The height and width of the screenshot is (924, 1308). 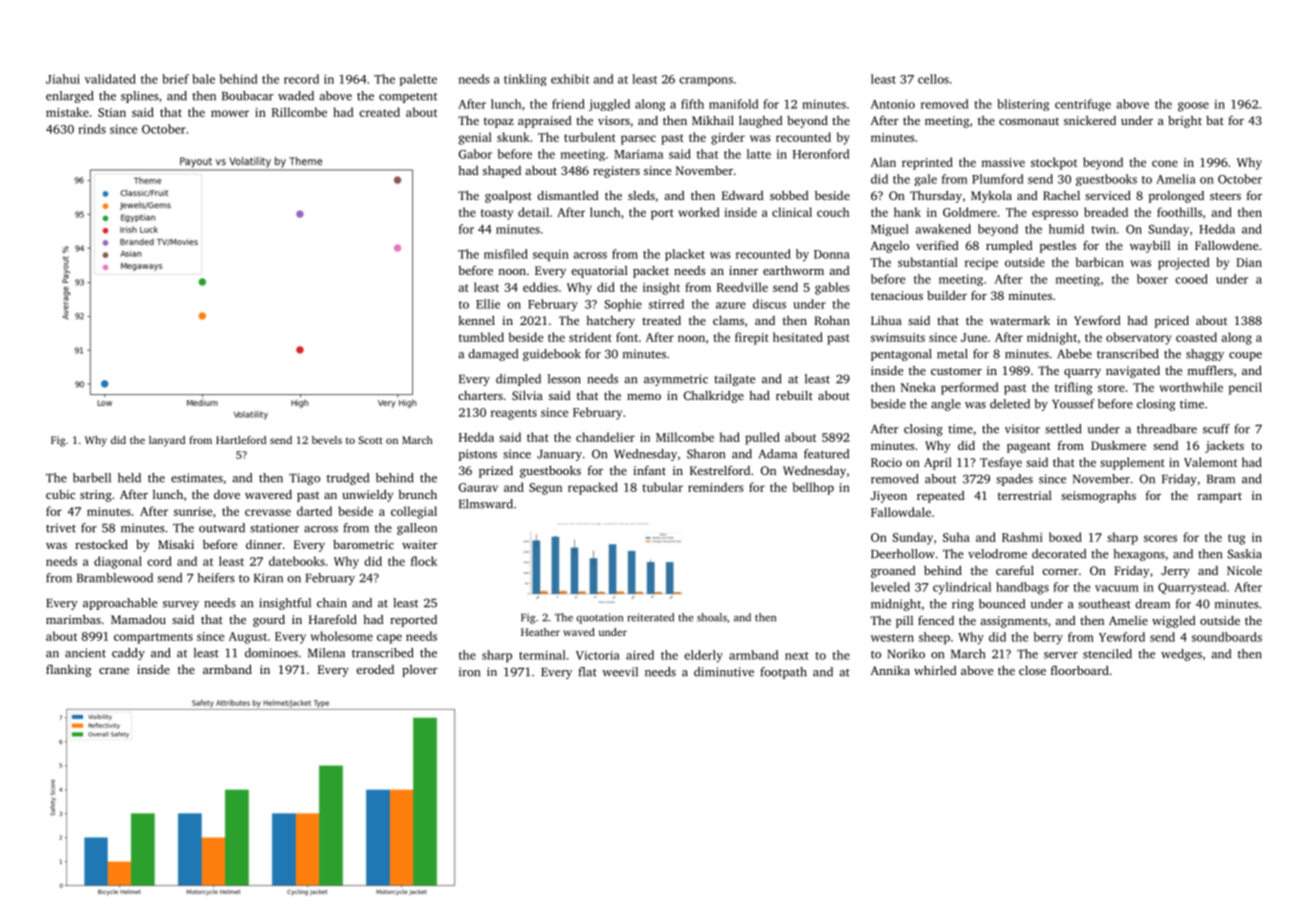 I want to click on Hartleford, so click(x=241, y=440).
